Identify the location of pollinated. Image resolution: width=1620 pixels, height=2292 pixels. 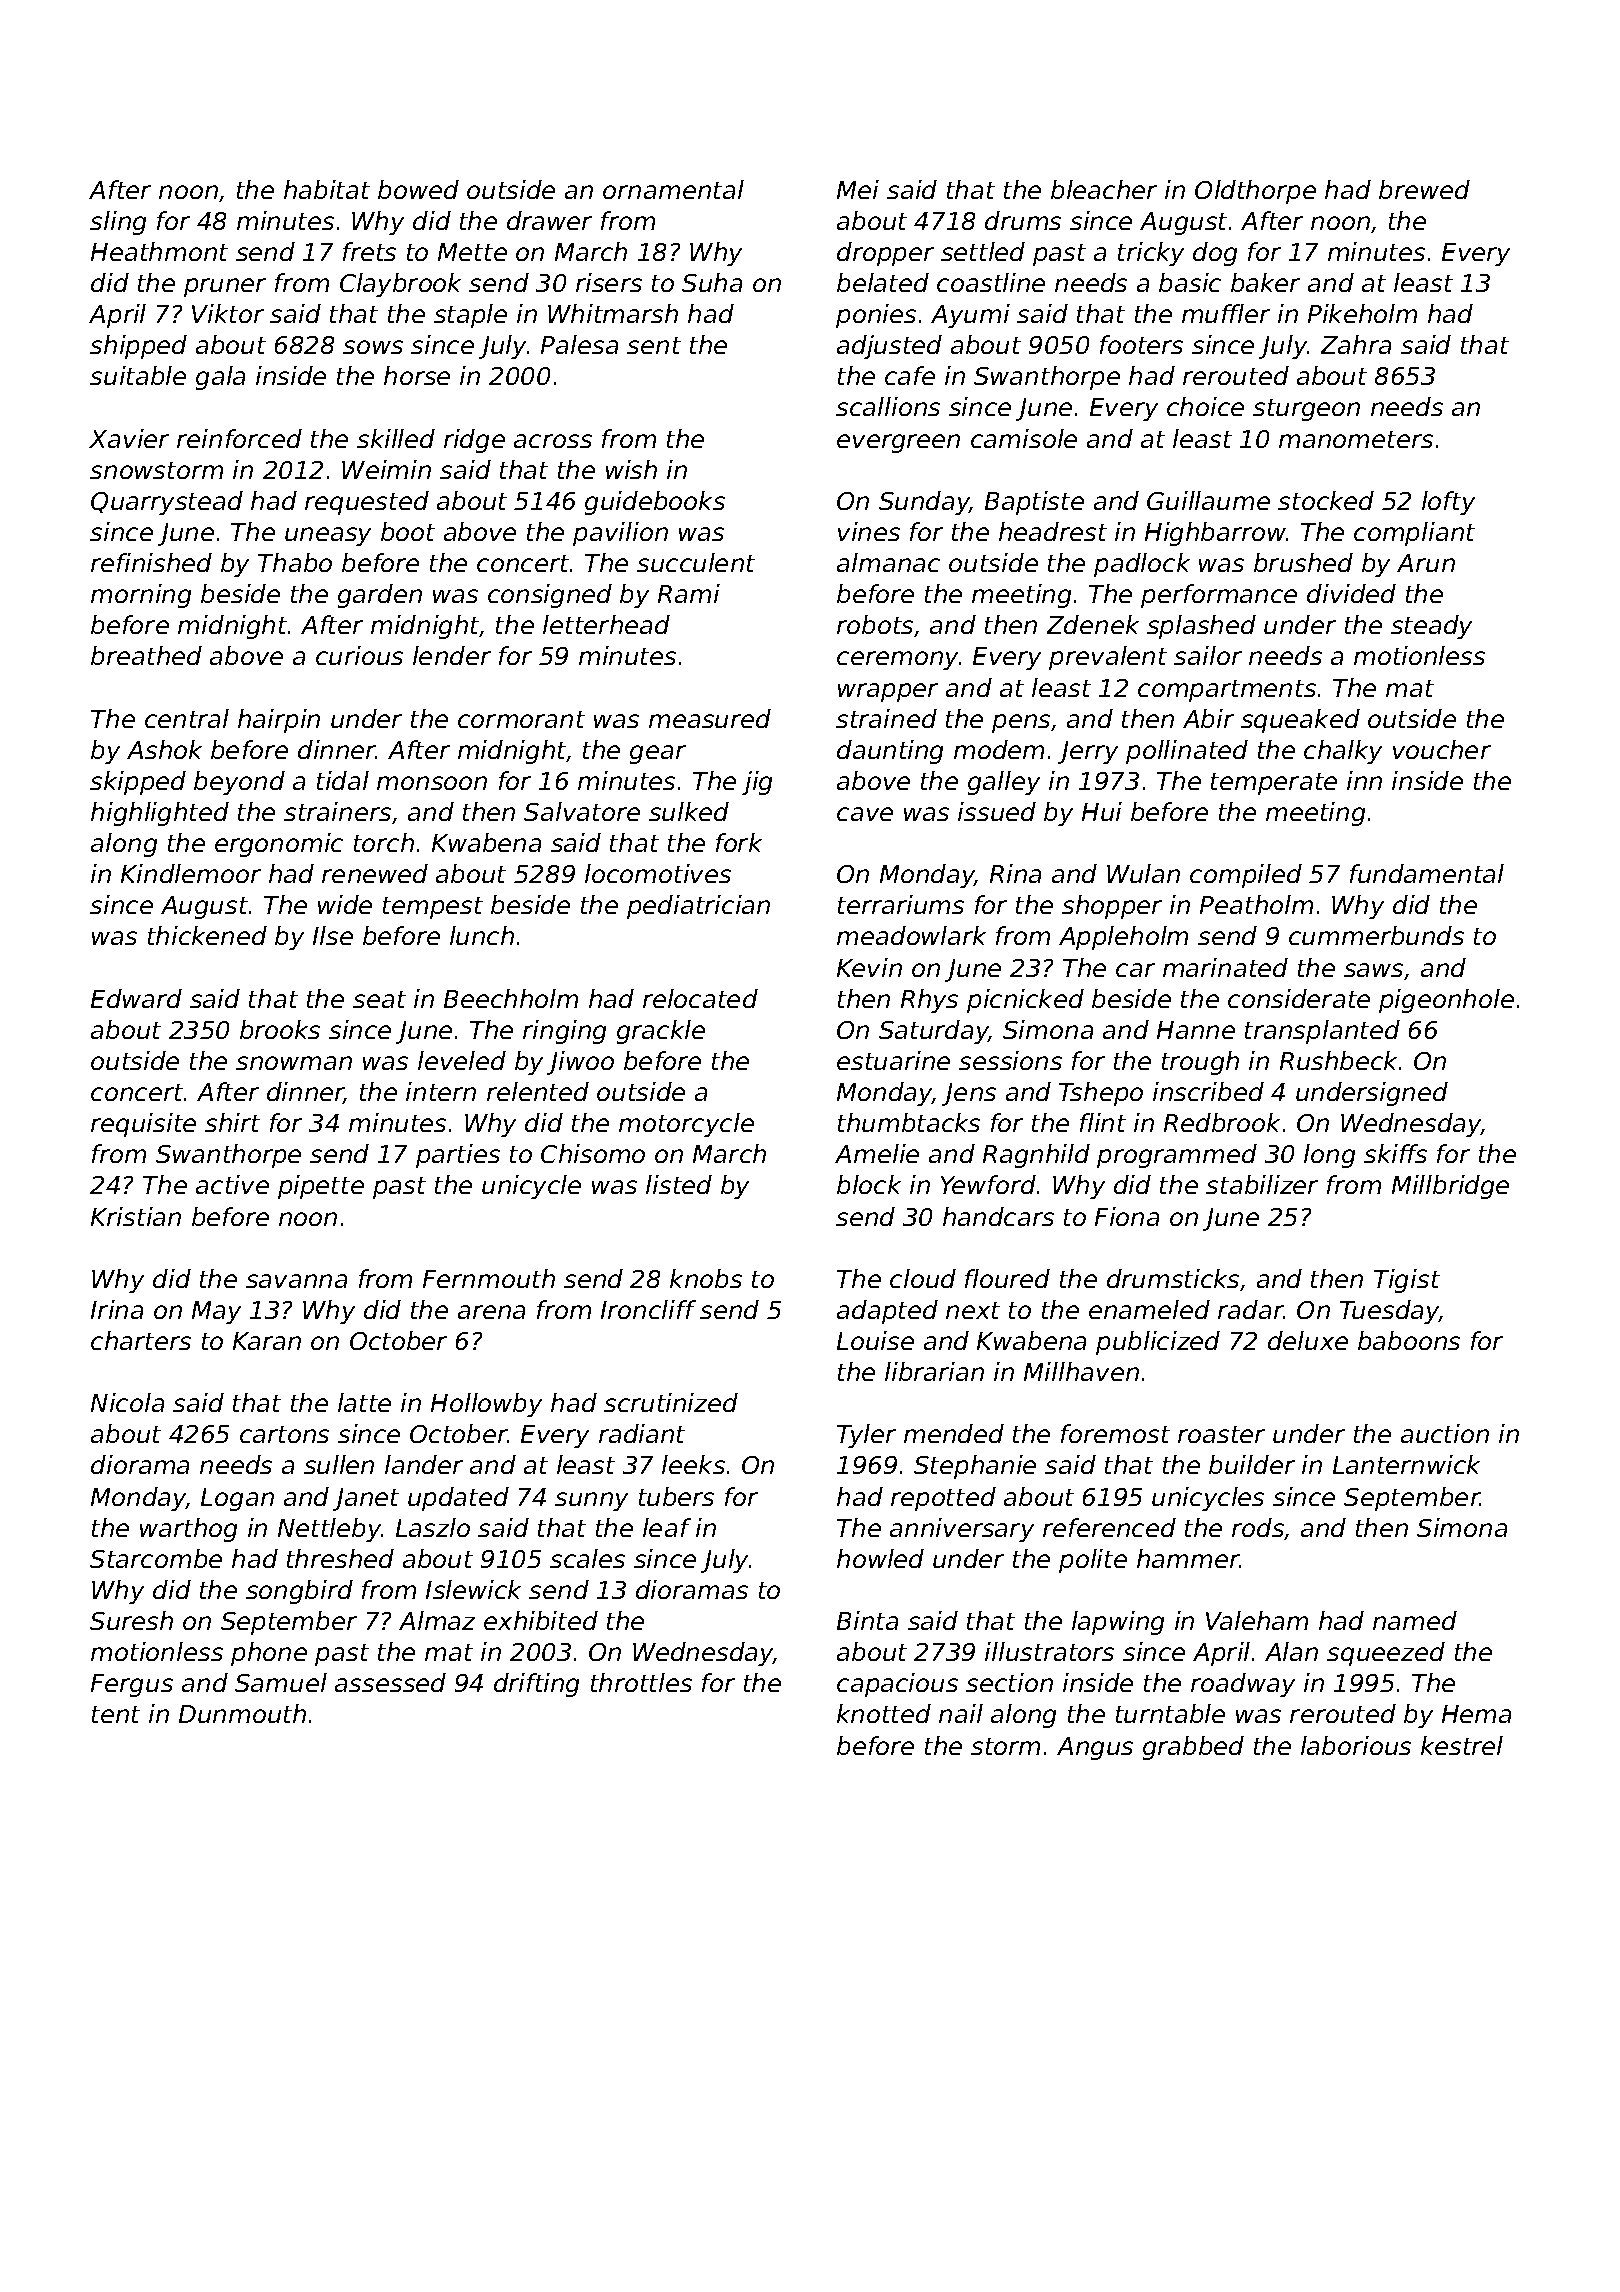
(1187, 752).
